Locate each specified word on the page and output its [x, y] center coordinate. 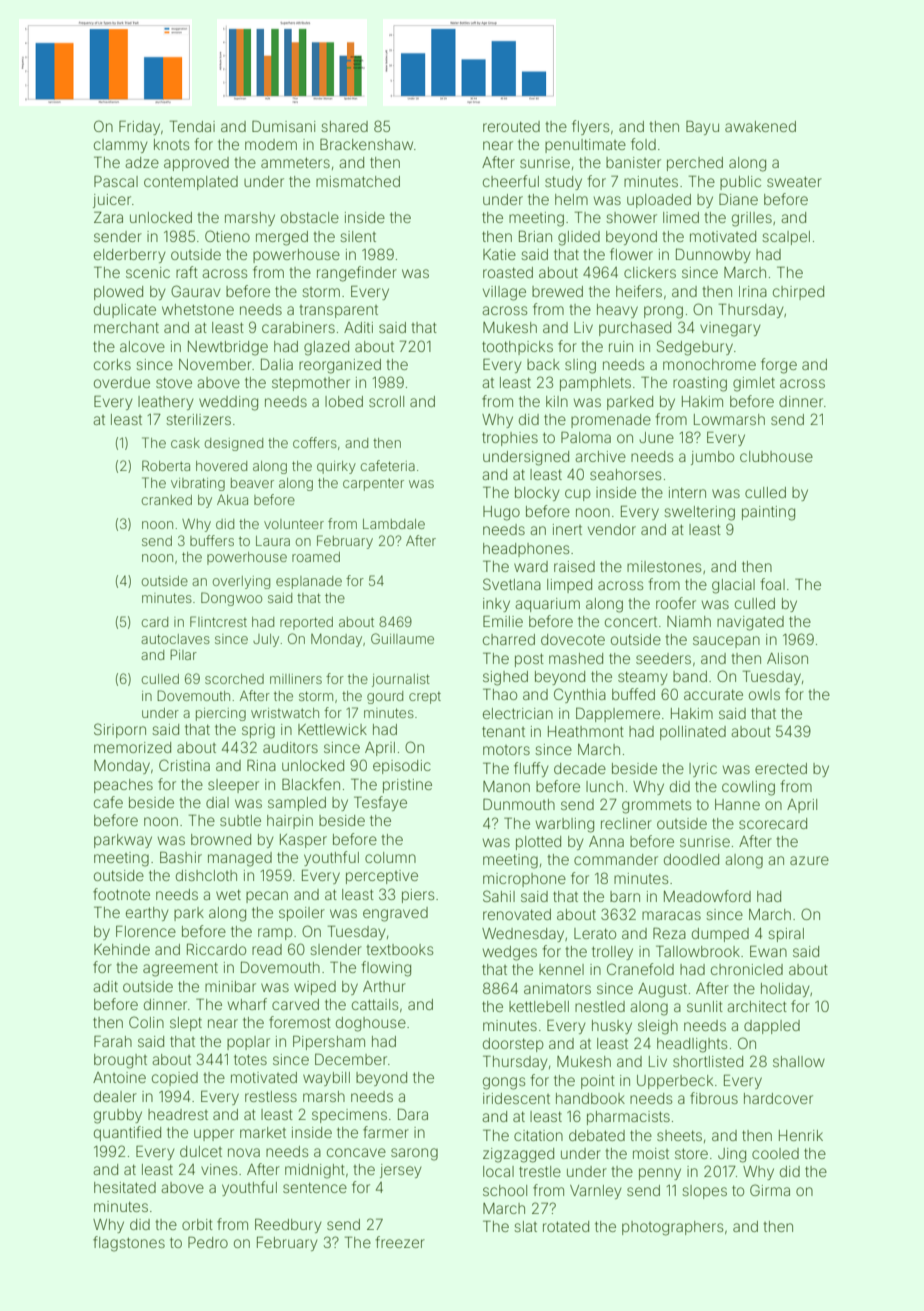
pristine [407, 786]
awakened [760, 126]
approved [196, 164]
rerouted [511, 126]
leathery [166, 403]
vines [219, 1169]
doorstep [513, 1045]
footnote [121, 894]
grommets [656, 807]
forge [779, 366]
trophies [510, 439]
